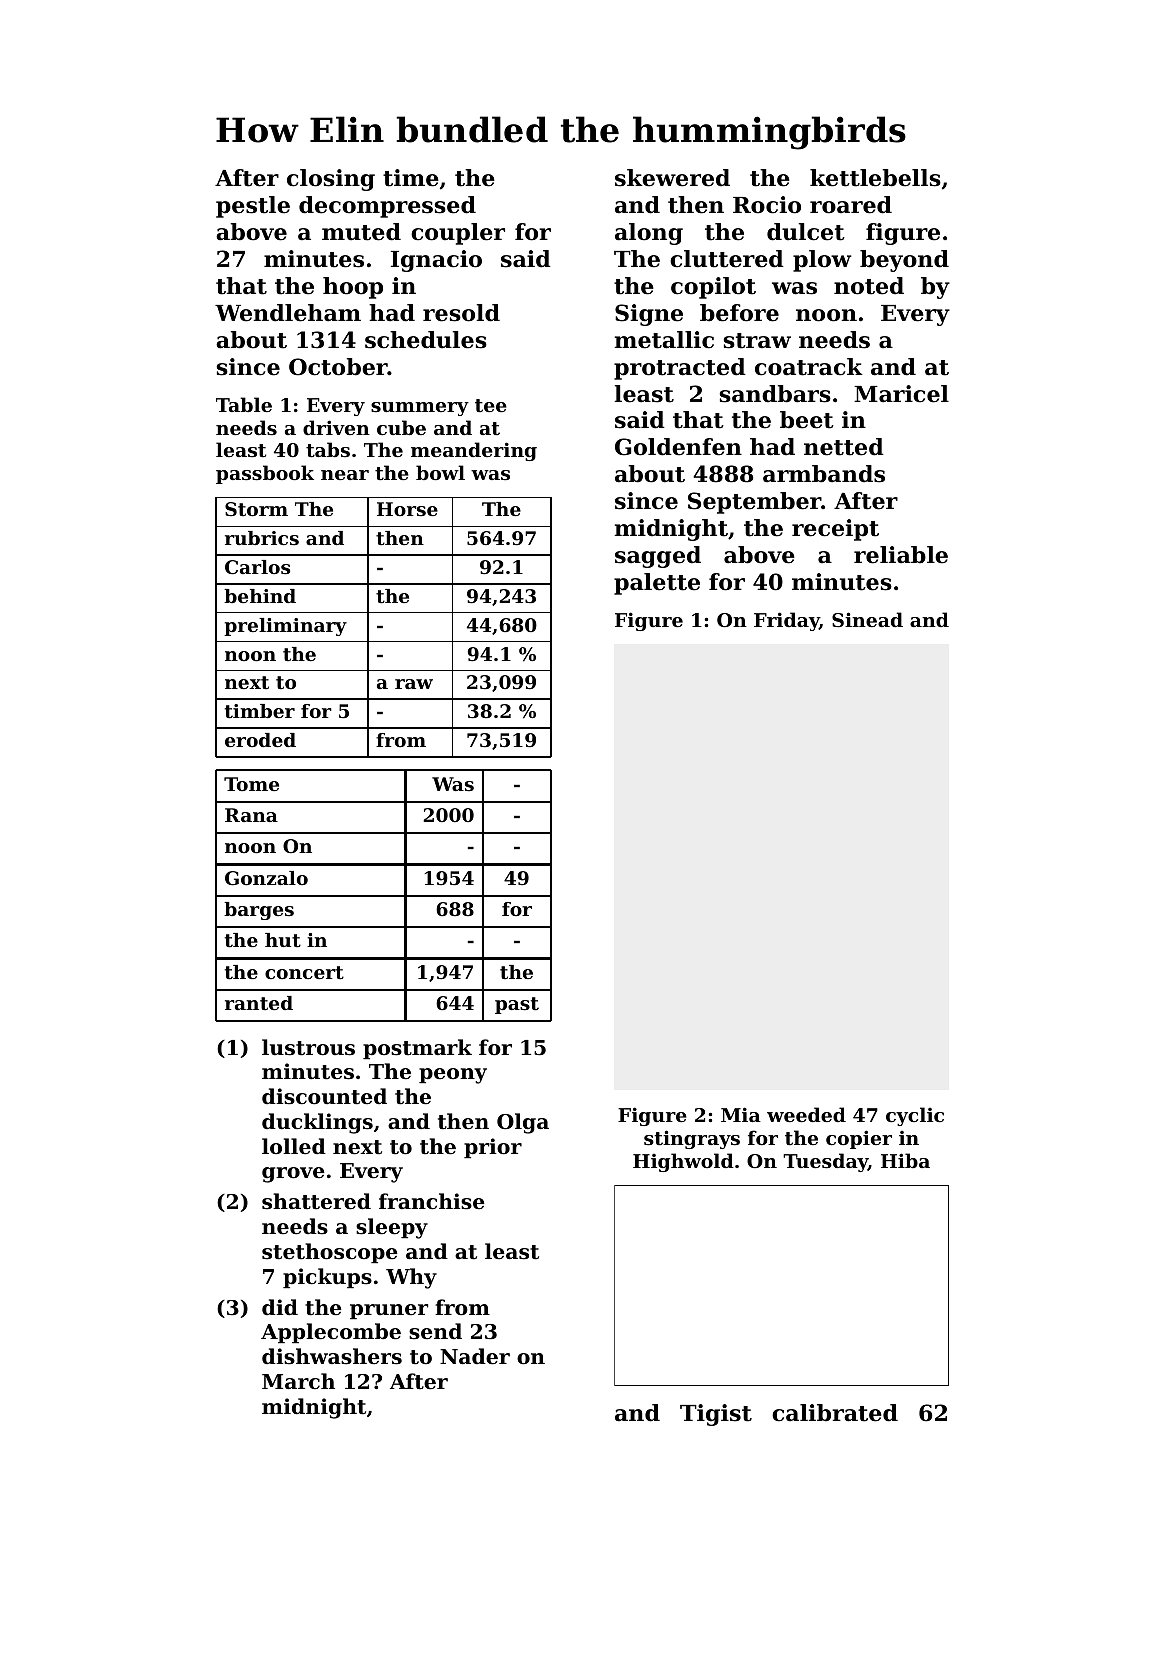 The width and height of the screenshot is (1165, 1654). I want to click on weeded, so click(806, 1114).
